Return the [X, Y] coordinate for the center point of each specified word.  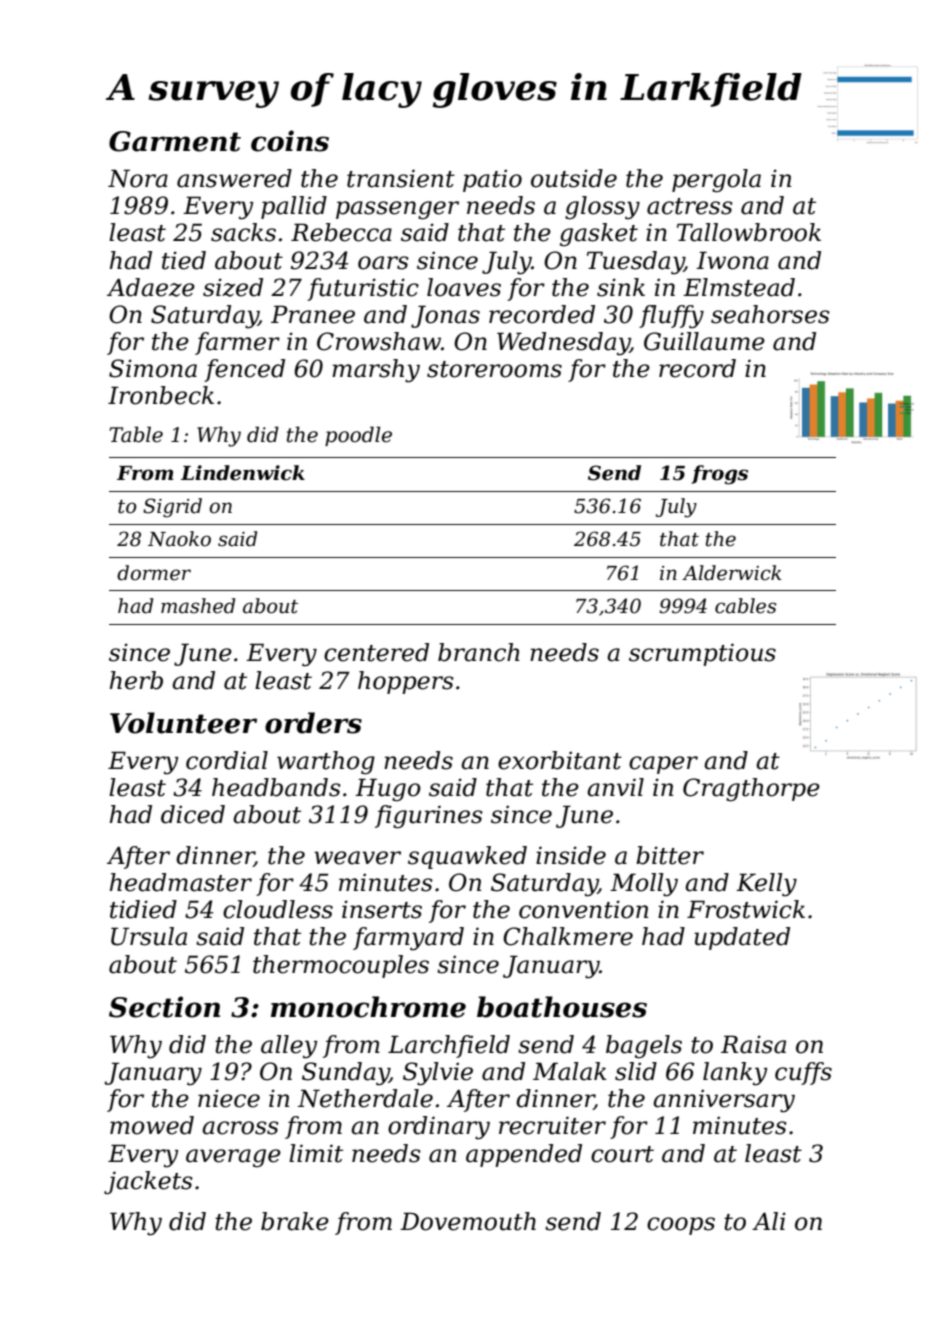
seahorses [770, 314]
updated [742, 938]
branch [479, 652]
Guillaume [704, 341]
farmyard [408, 939]
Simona [153, 368]
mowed [152, 1125]
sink [621, 287]
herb [136, 680]
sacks [243, 232]
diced [193, 814]
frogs [719, 475]
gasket [599, 234]
